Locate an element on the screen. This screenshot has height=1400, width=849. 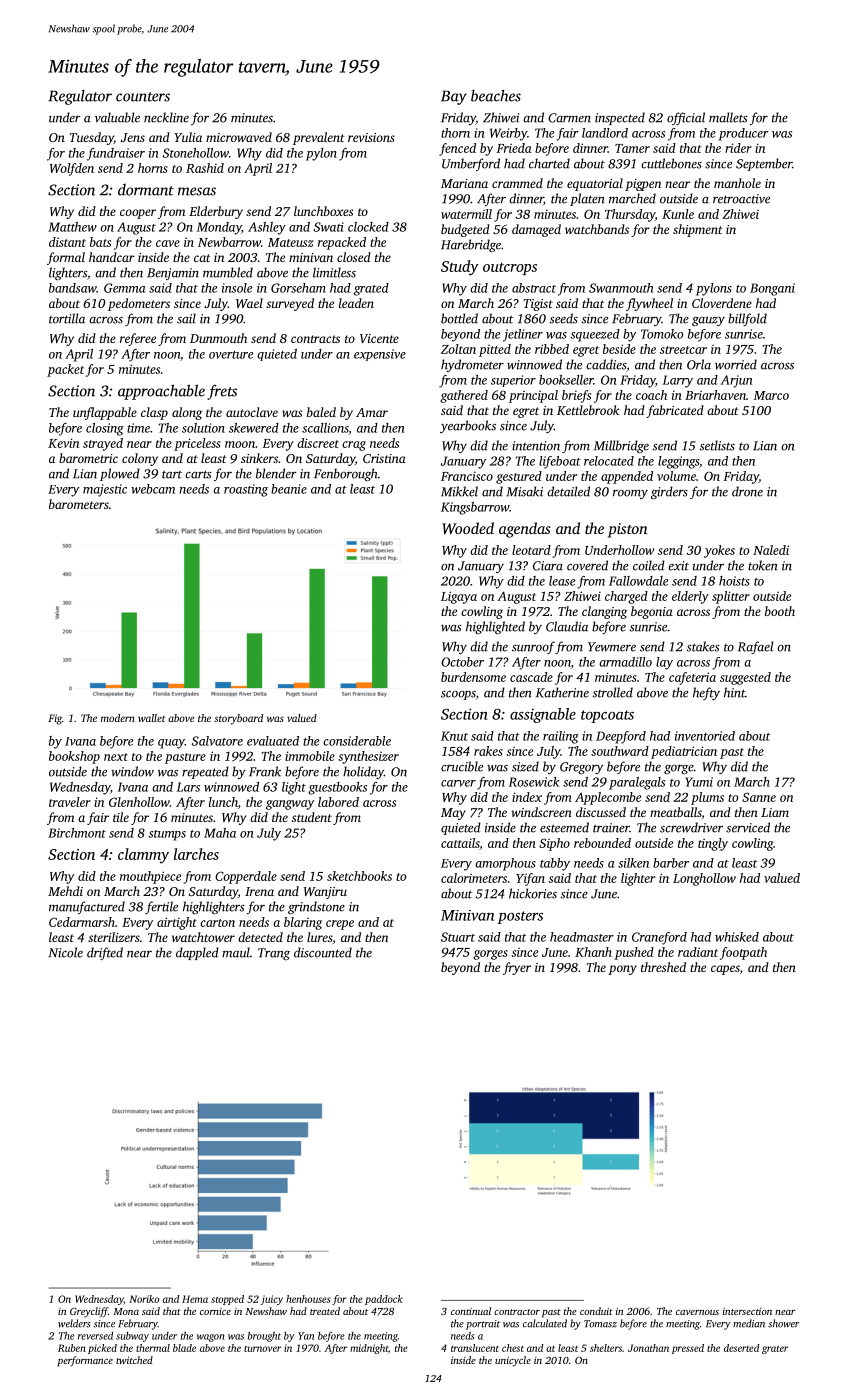
Rashid is located at coordinates (205, 168).
